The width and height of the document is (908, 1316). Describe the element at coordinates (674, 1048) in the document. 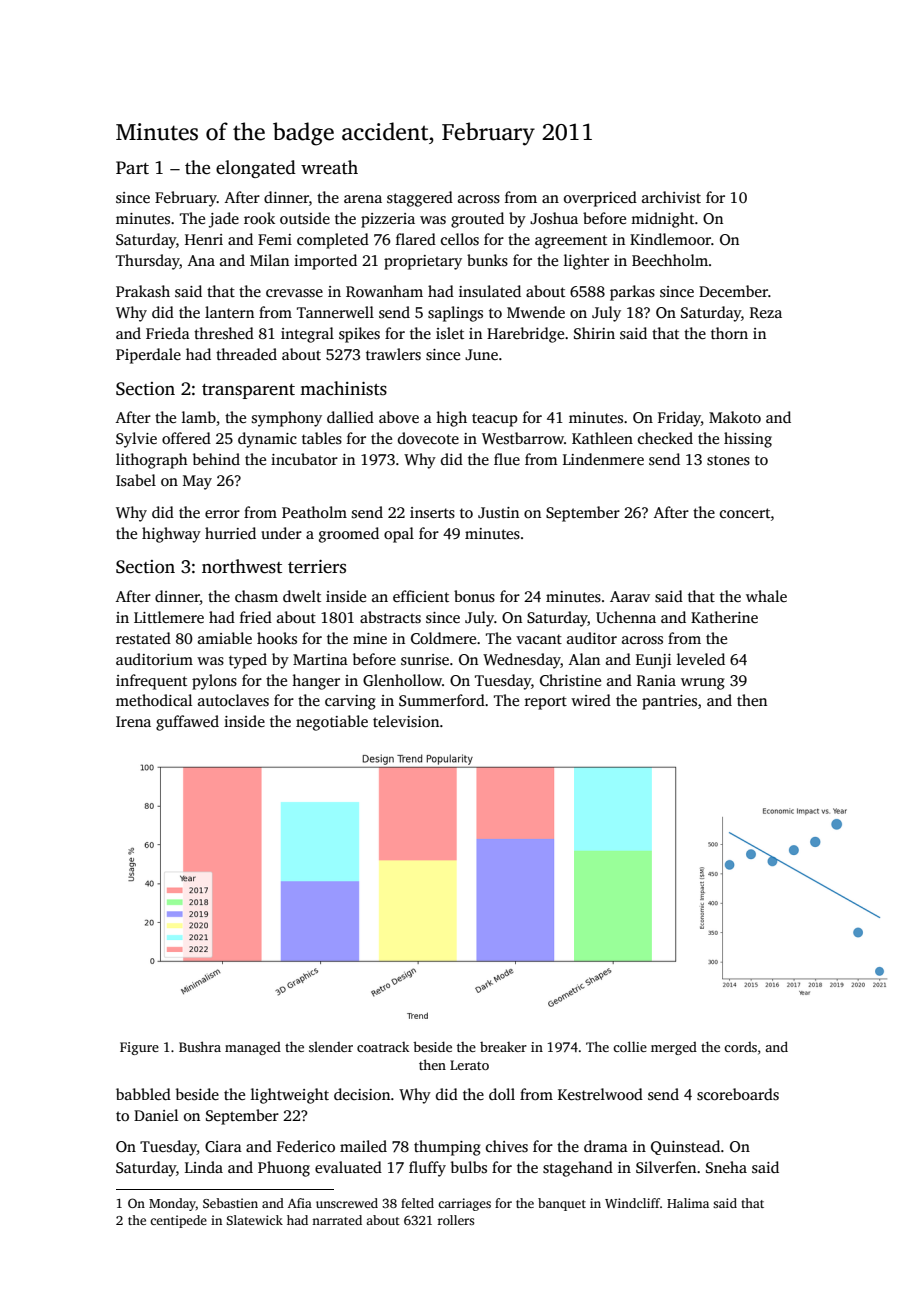

I see `merged` at that location.
